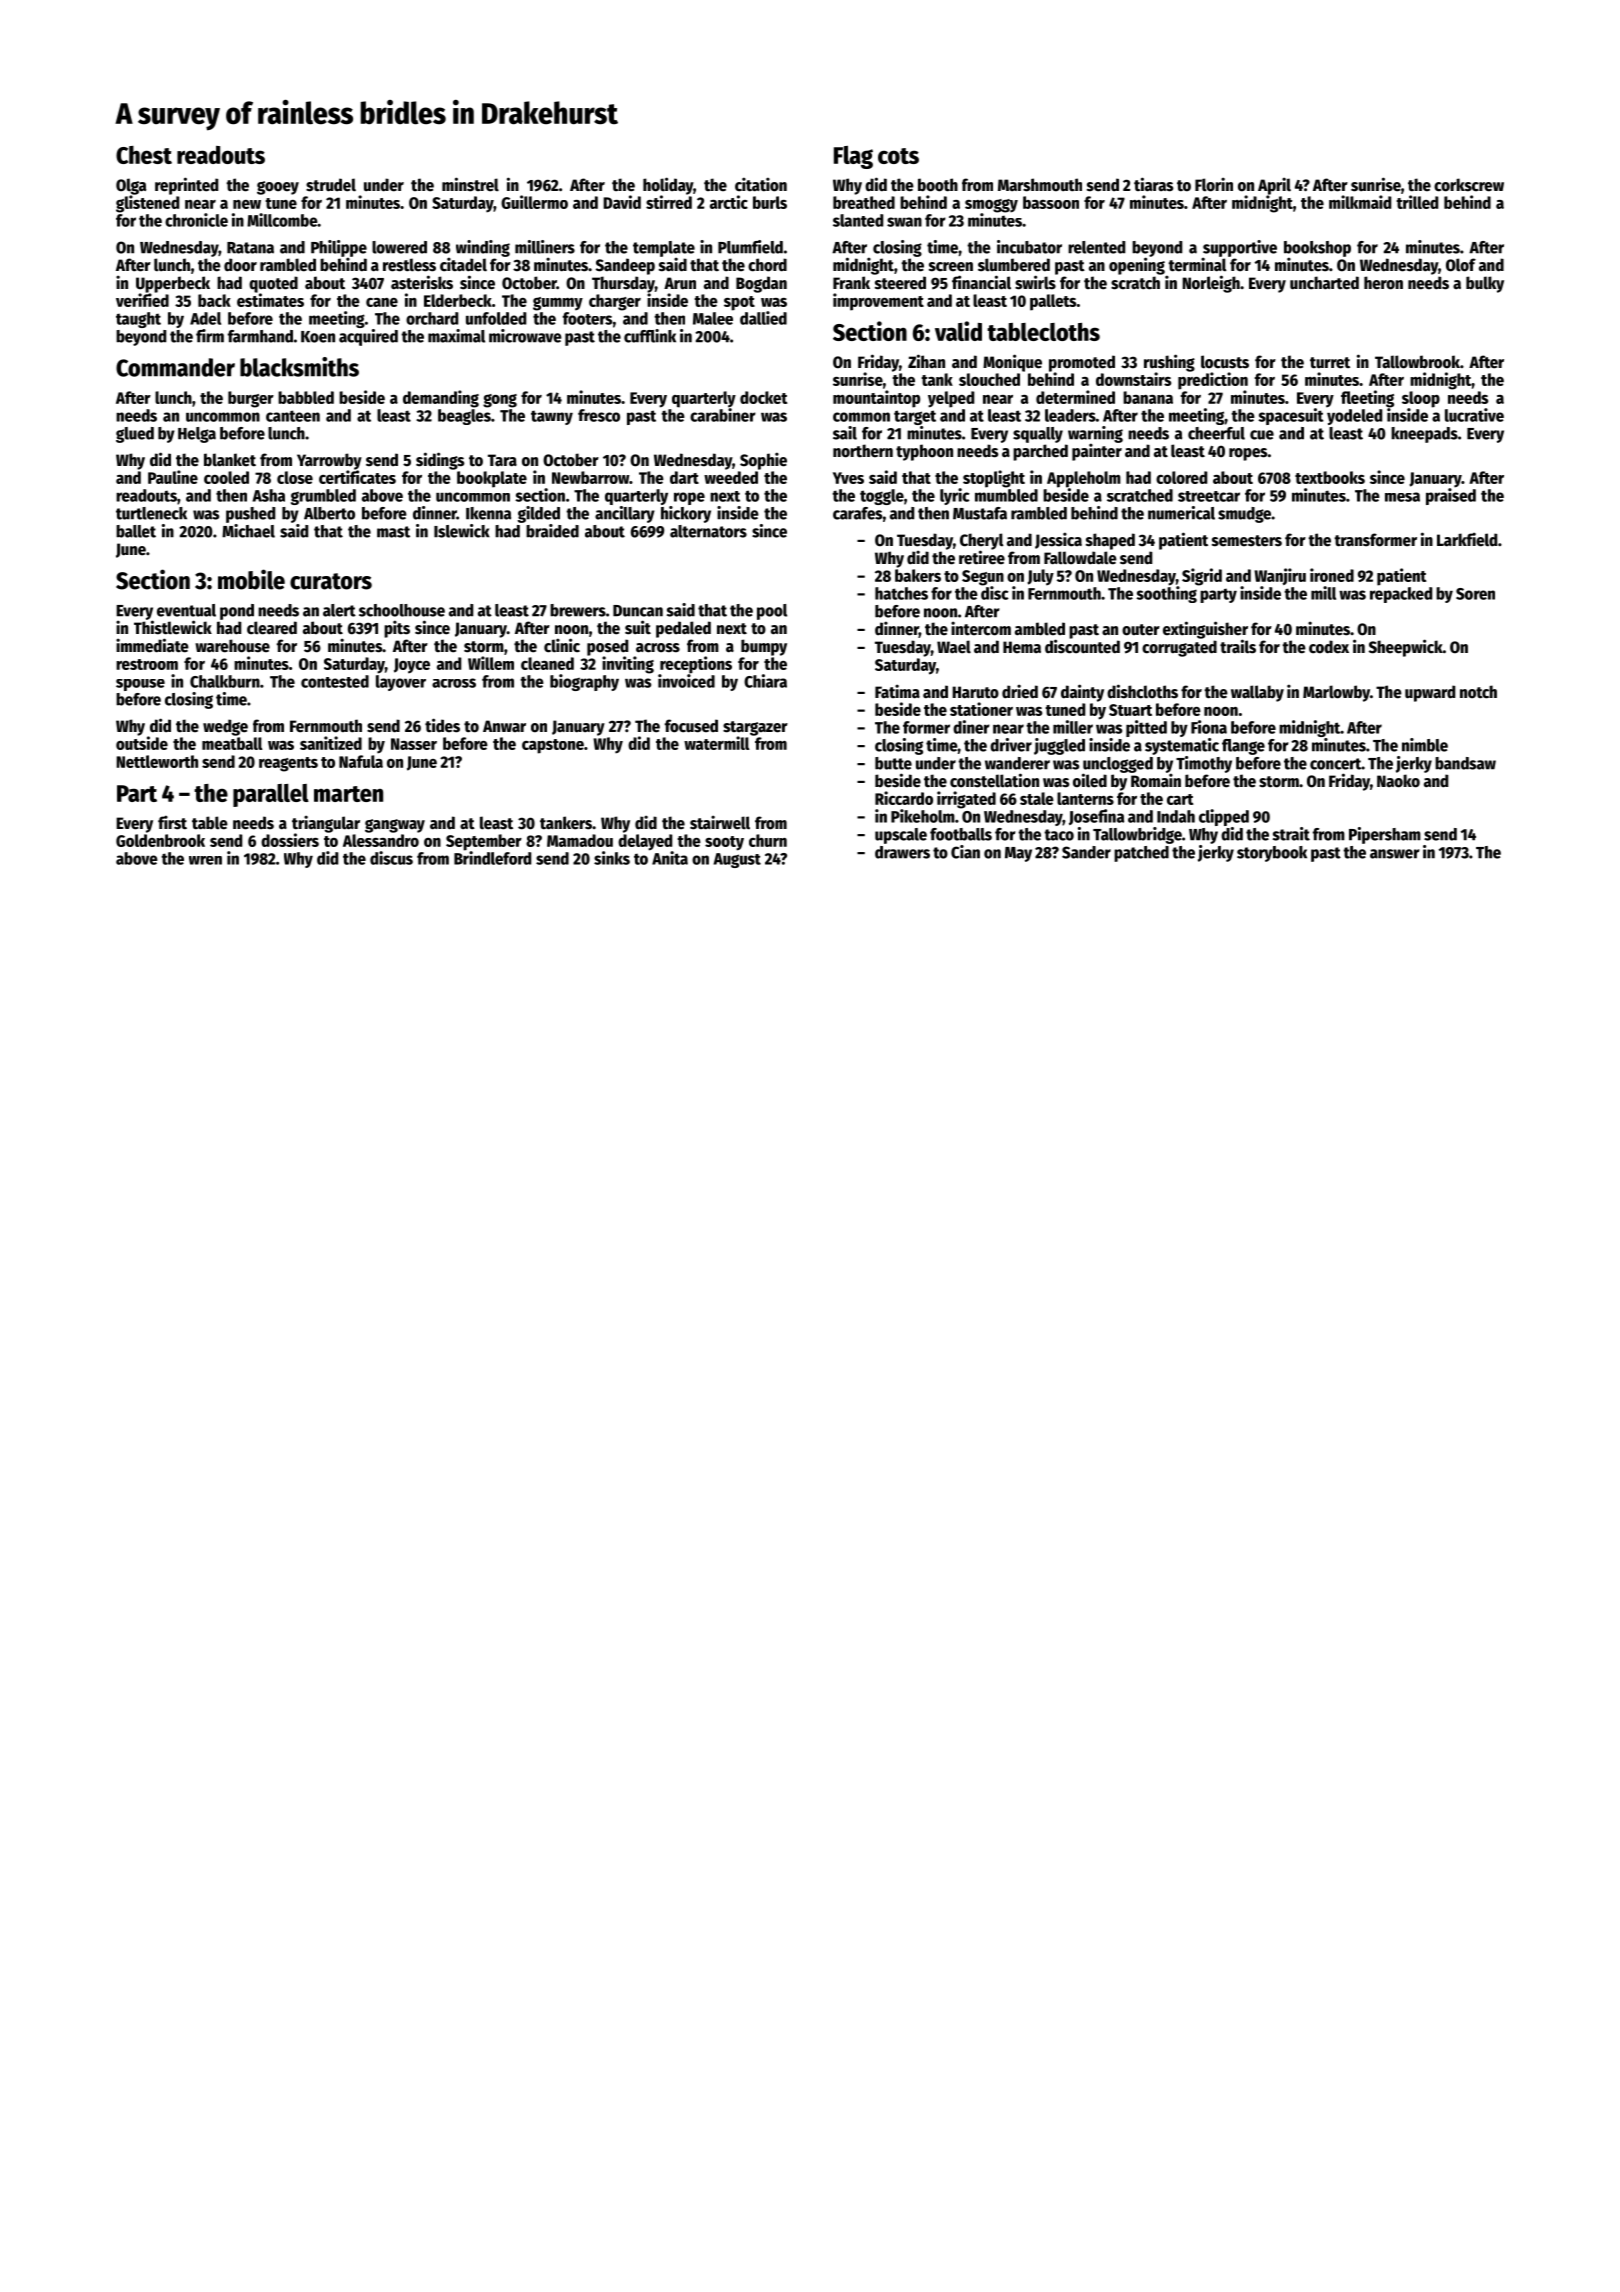 The width and height of the page is (1620, 2292). I want to click on schoolhouse, so click(402, 610).
